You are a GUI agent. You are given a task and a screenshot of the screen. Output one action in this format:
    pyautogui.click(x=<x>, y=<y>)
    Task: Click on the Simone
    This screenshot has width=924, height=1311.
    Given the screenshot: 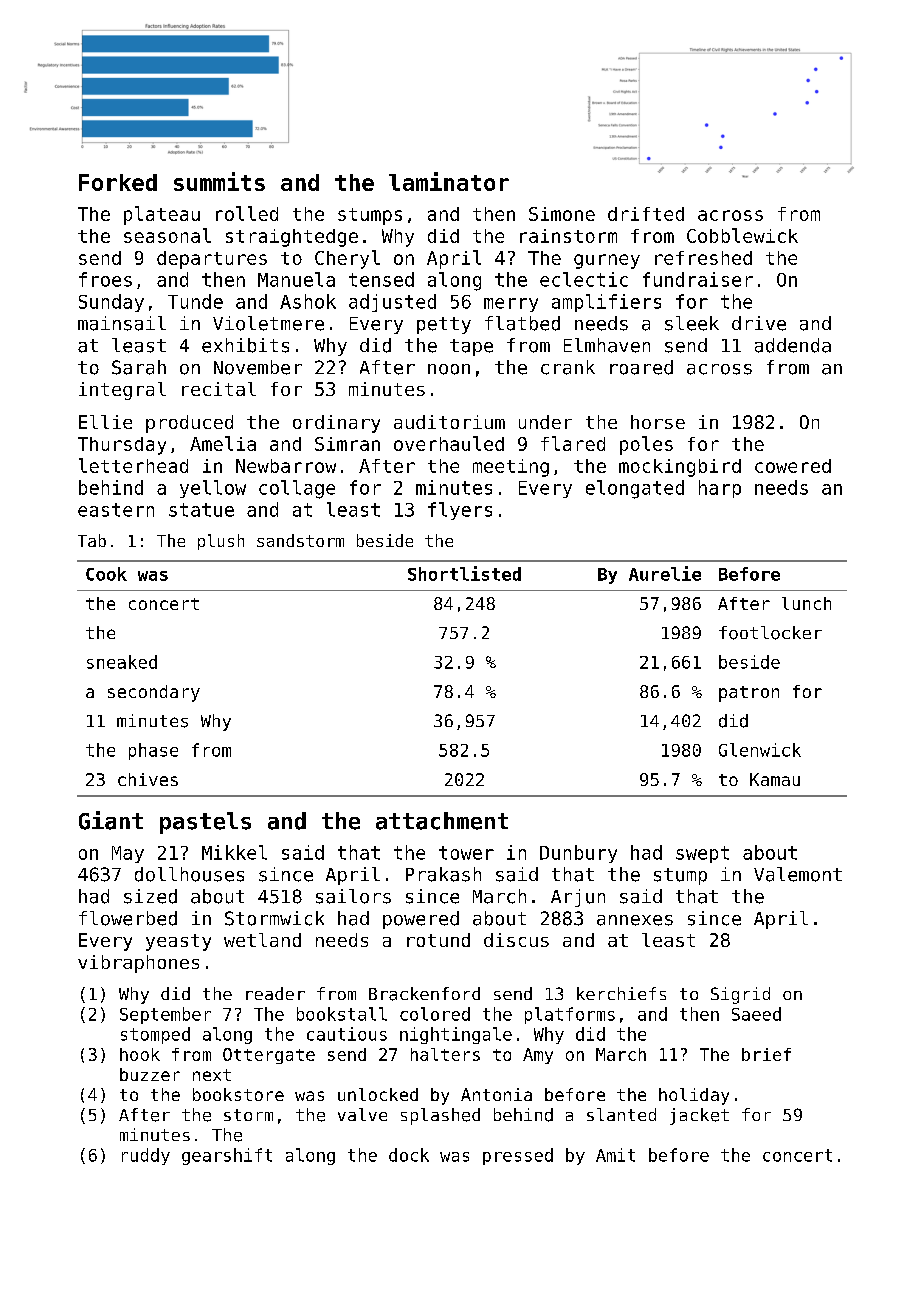 What is the action you would take?
    pyautogui.click(x=562, y=214)
